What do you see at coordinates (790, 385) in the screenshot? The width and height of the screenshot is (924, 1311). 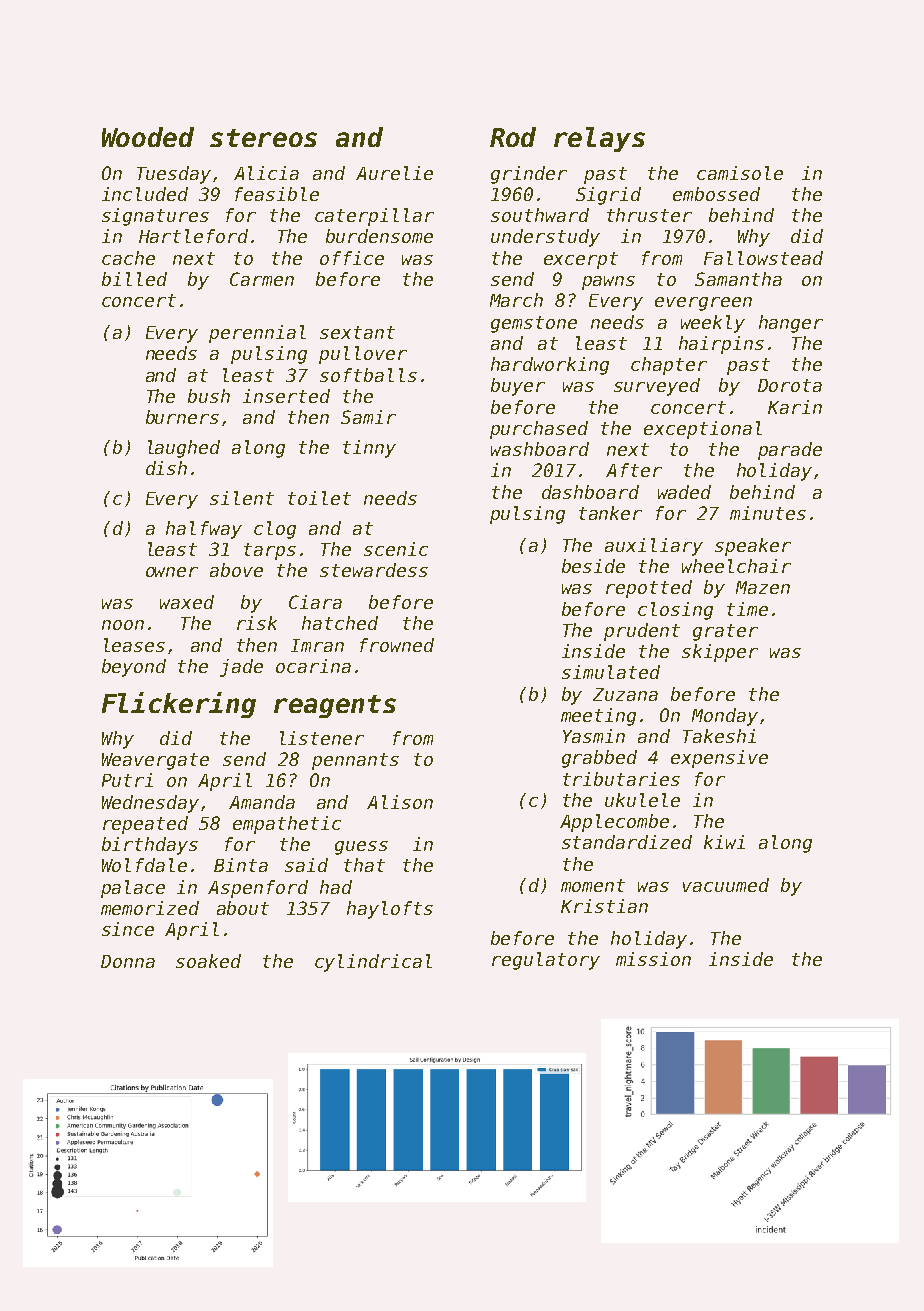 I see `Dorota` at bounding box center [790, 385].
